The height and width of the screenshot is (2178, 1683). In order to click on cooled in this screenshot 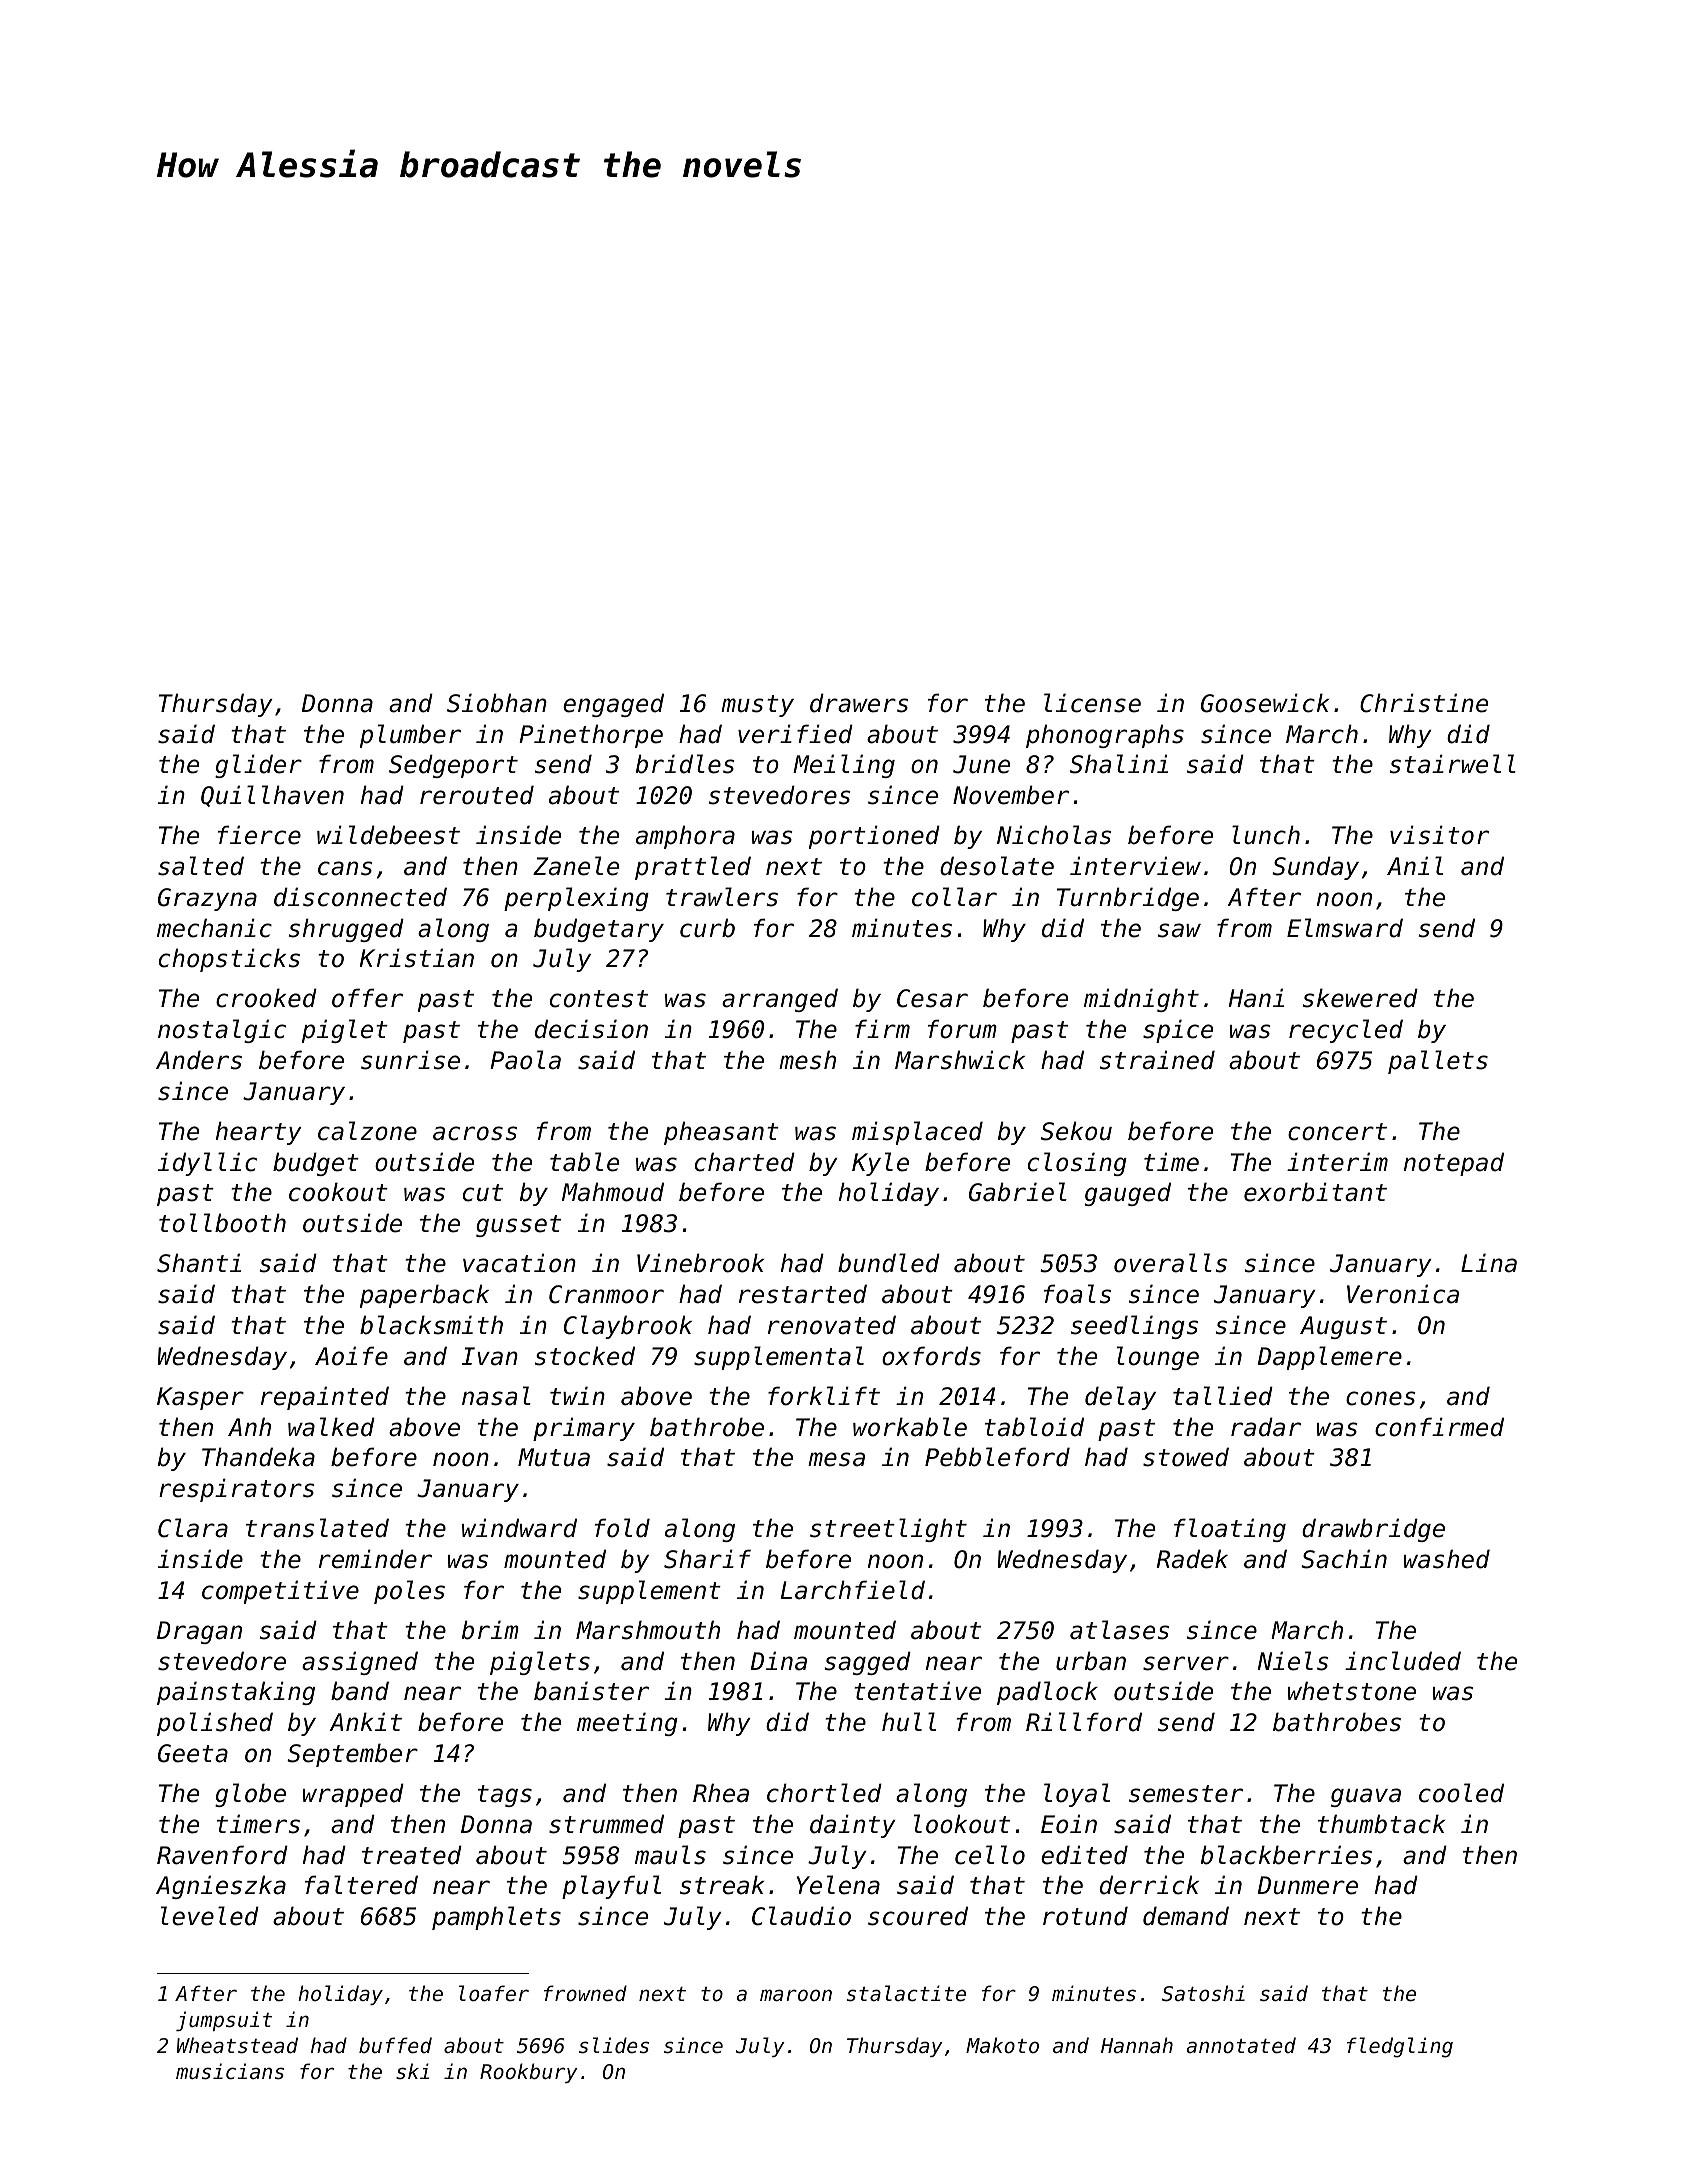, I will do `click(1461, 1793)`.
